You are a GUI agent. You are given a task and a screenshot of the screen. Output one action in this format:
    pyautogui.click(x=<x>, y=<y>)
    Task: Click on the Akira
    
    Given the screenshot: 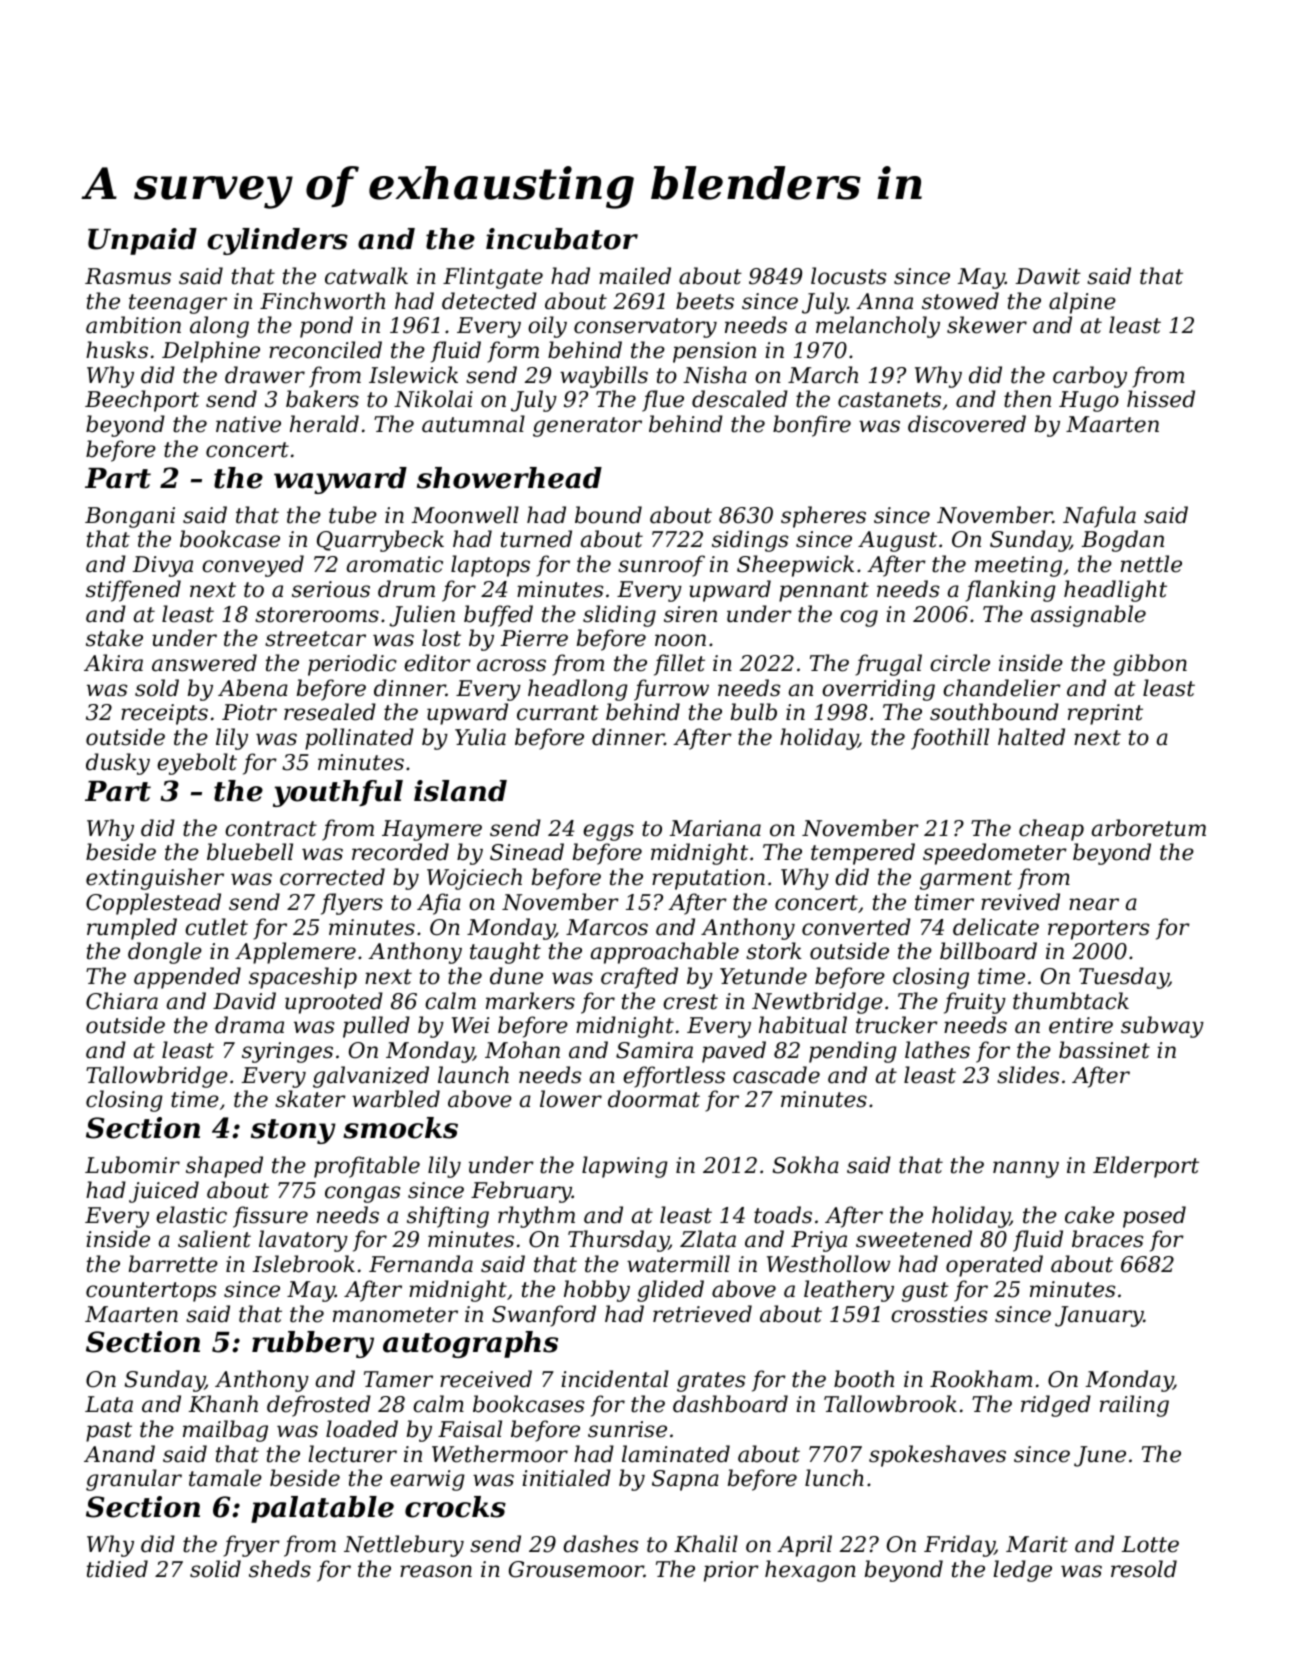 What is the action you would take?
    pyautogui.click(x=113, y=663)
